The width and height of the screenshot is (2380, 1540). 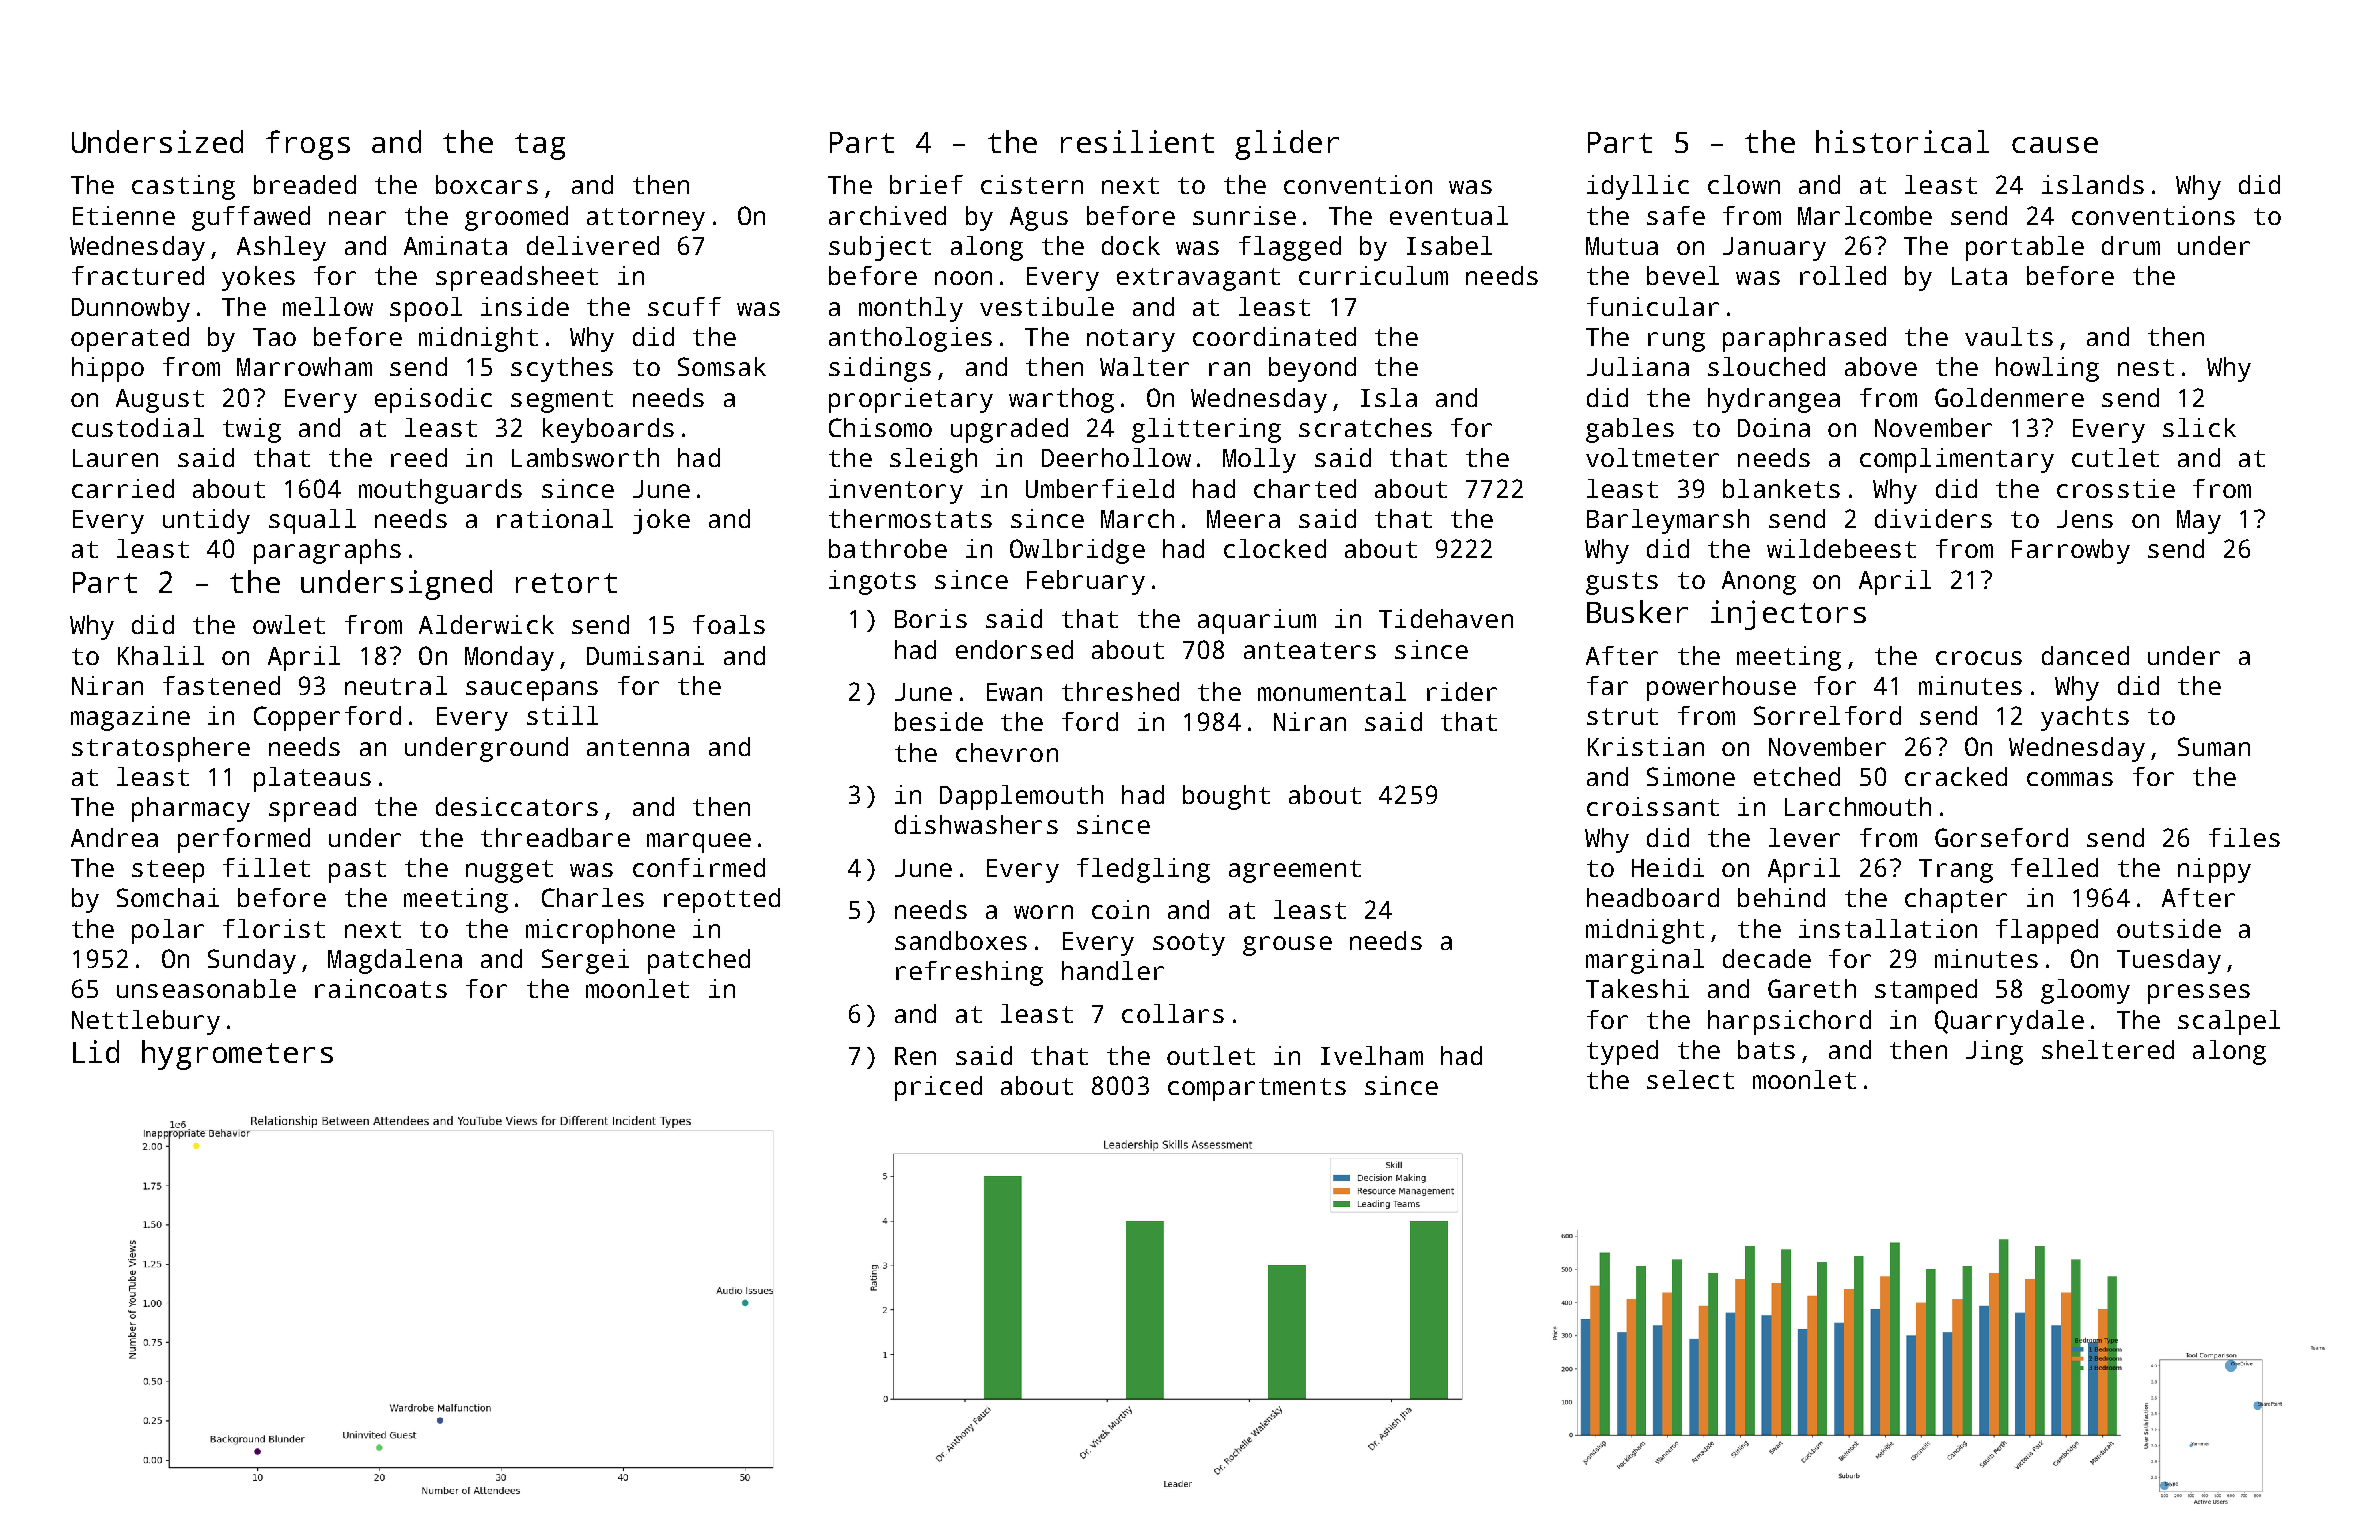 I want to click on anthologies, so click(x=910, y=339).
